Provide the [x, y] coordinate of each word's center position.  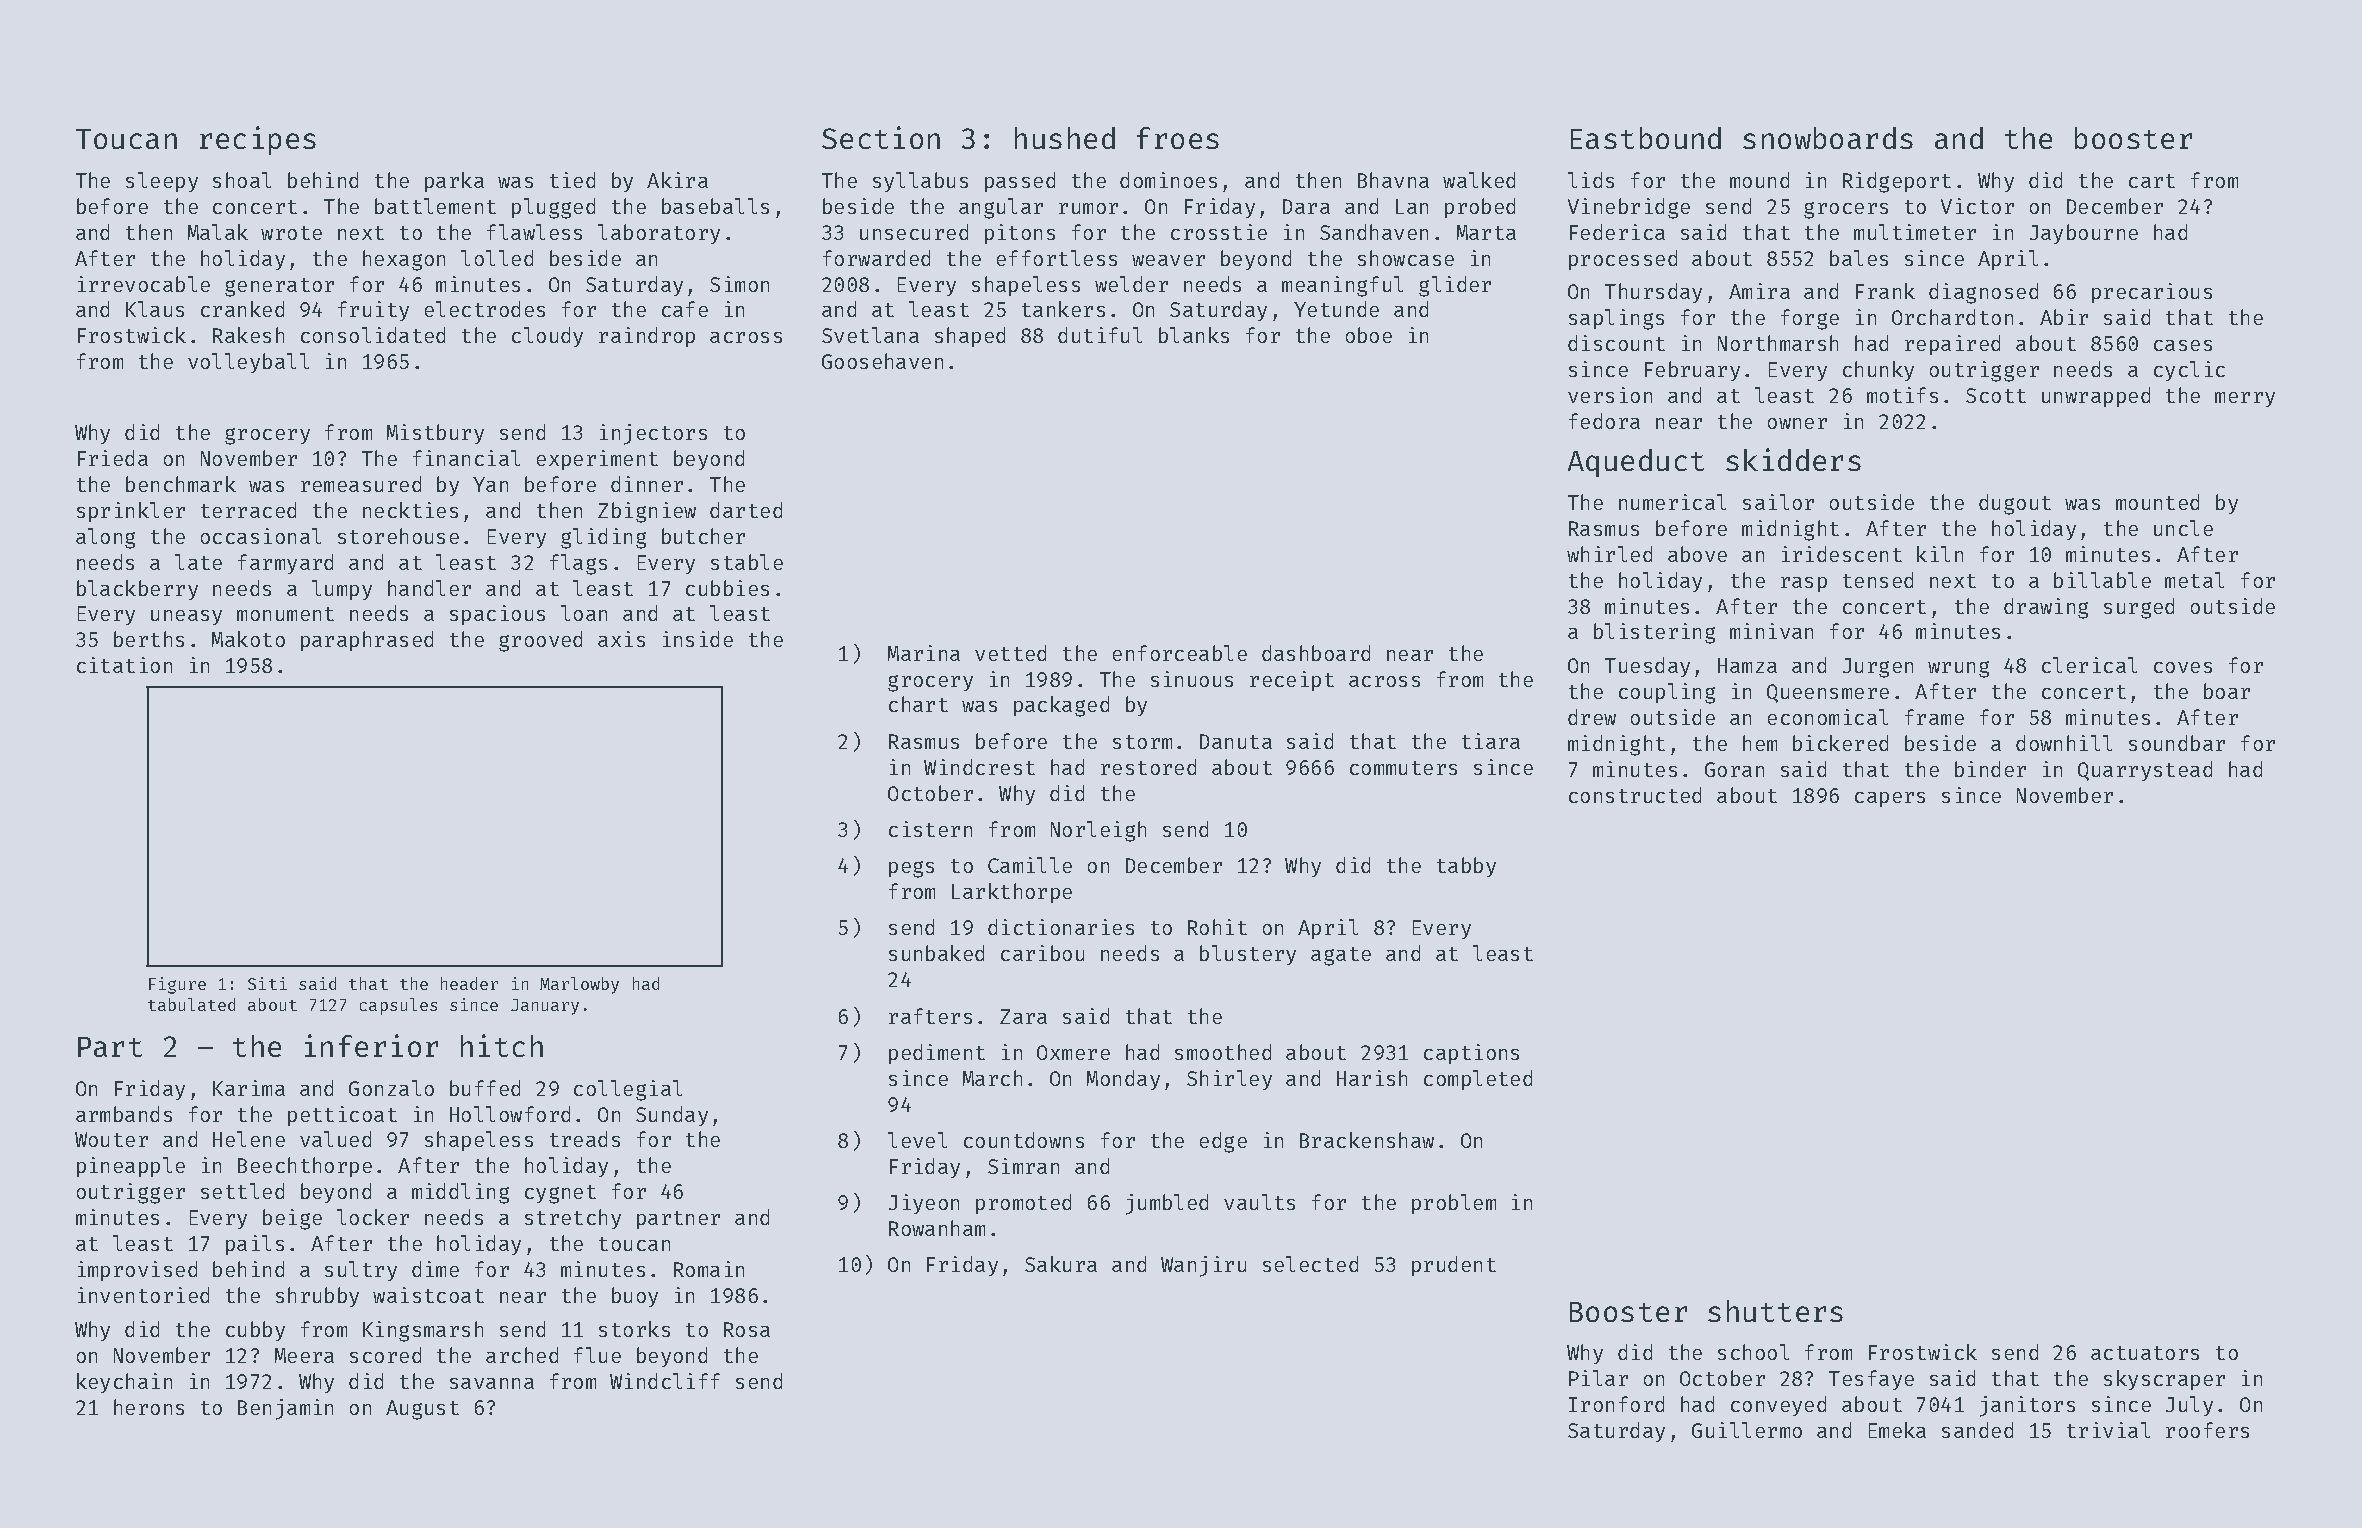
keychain [124, 1383]
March [992, 1078]
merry [2245, 399]
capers [1890, 799]
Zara [1023, 1016]
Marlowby [579, 985]
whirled [1609, 554]
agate [1341, 956]
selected [1310, 1264]
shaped [970, 337]
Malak [218, 232]
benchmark [181, 484]
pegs [911, 869]
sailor [1778, 502]
